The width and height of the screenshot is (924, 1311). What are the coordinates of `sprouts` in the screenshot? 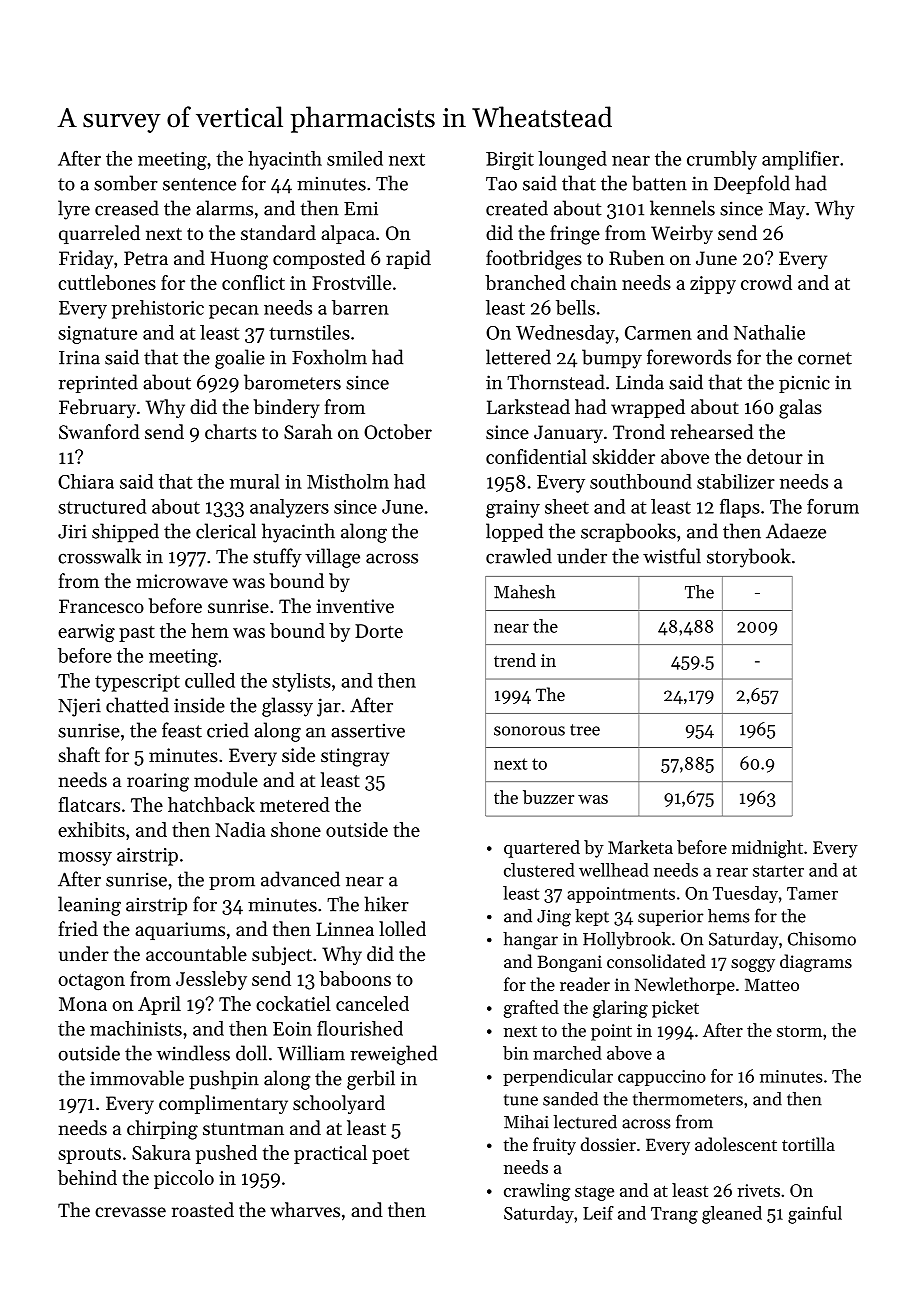 It's located at (89, 1156).
